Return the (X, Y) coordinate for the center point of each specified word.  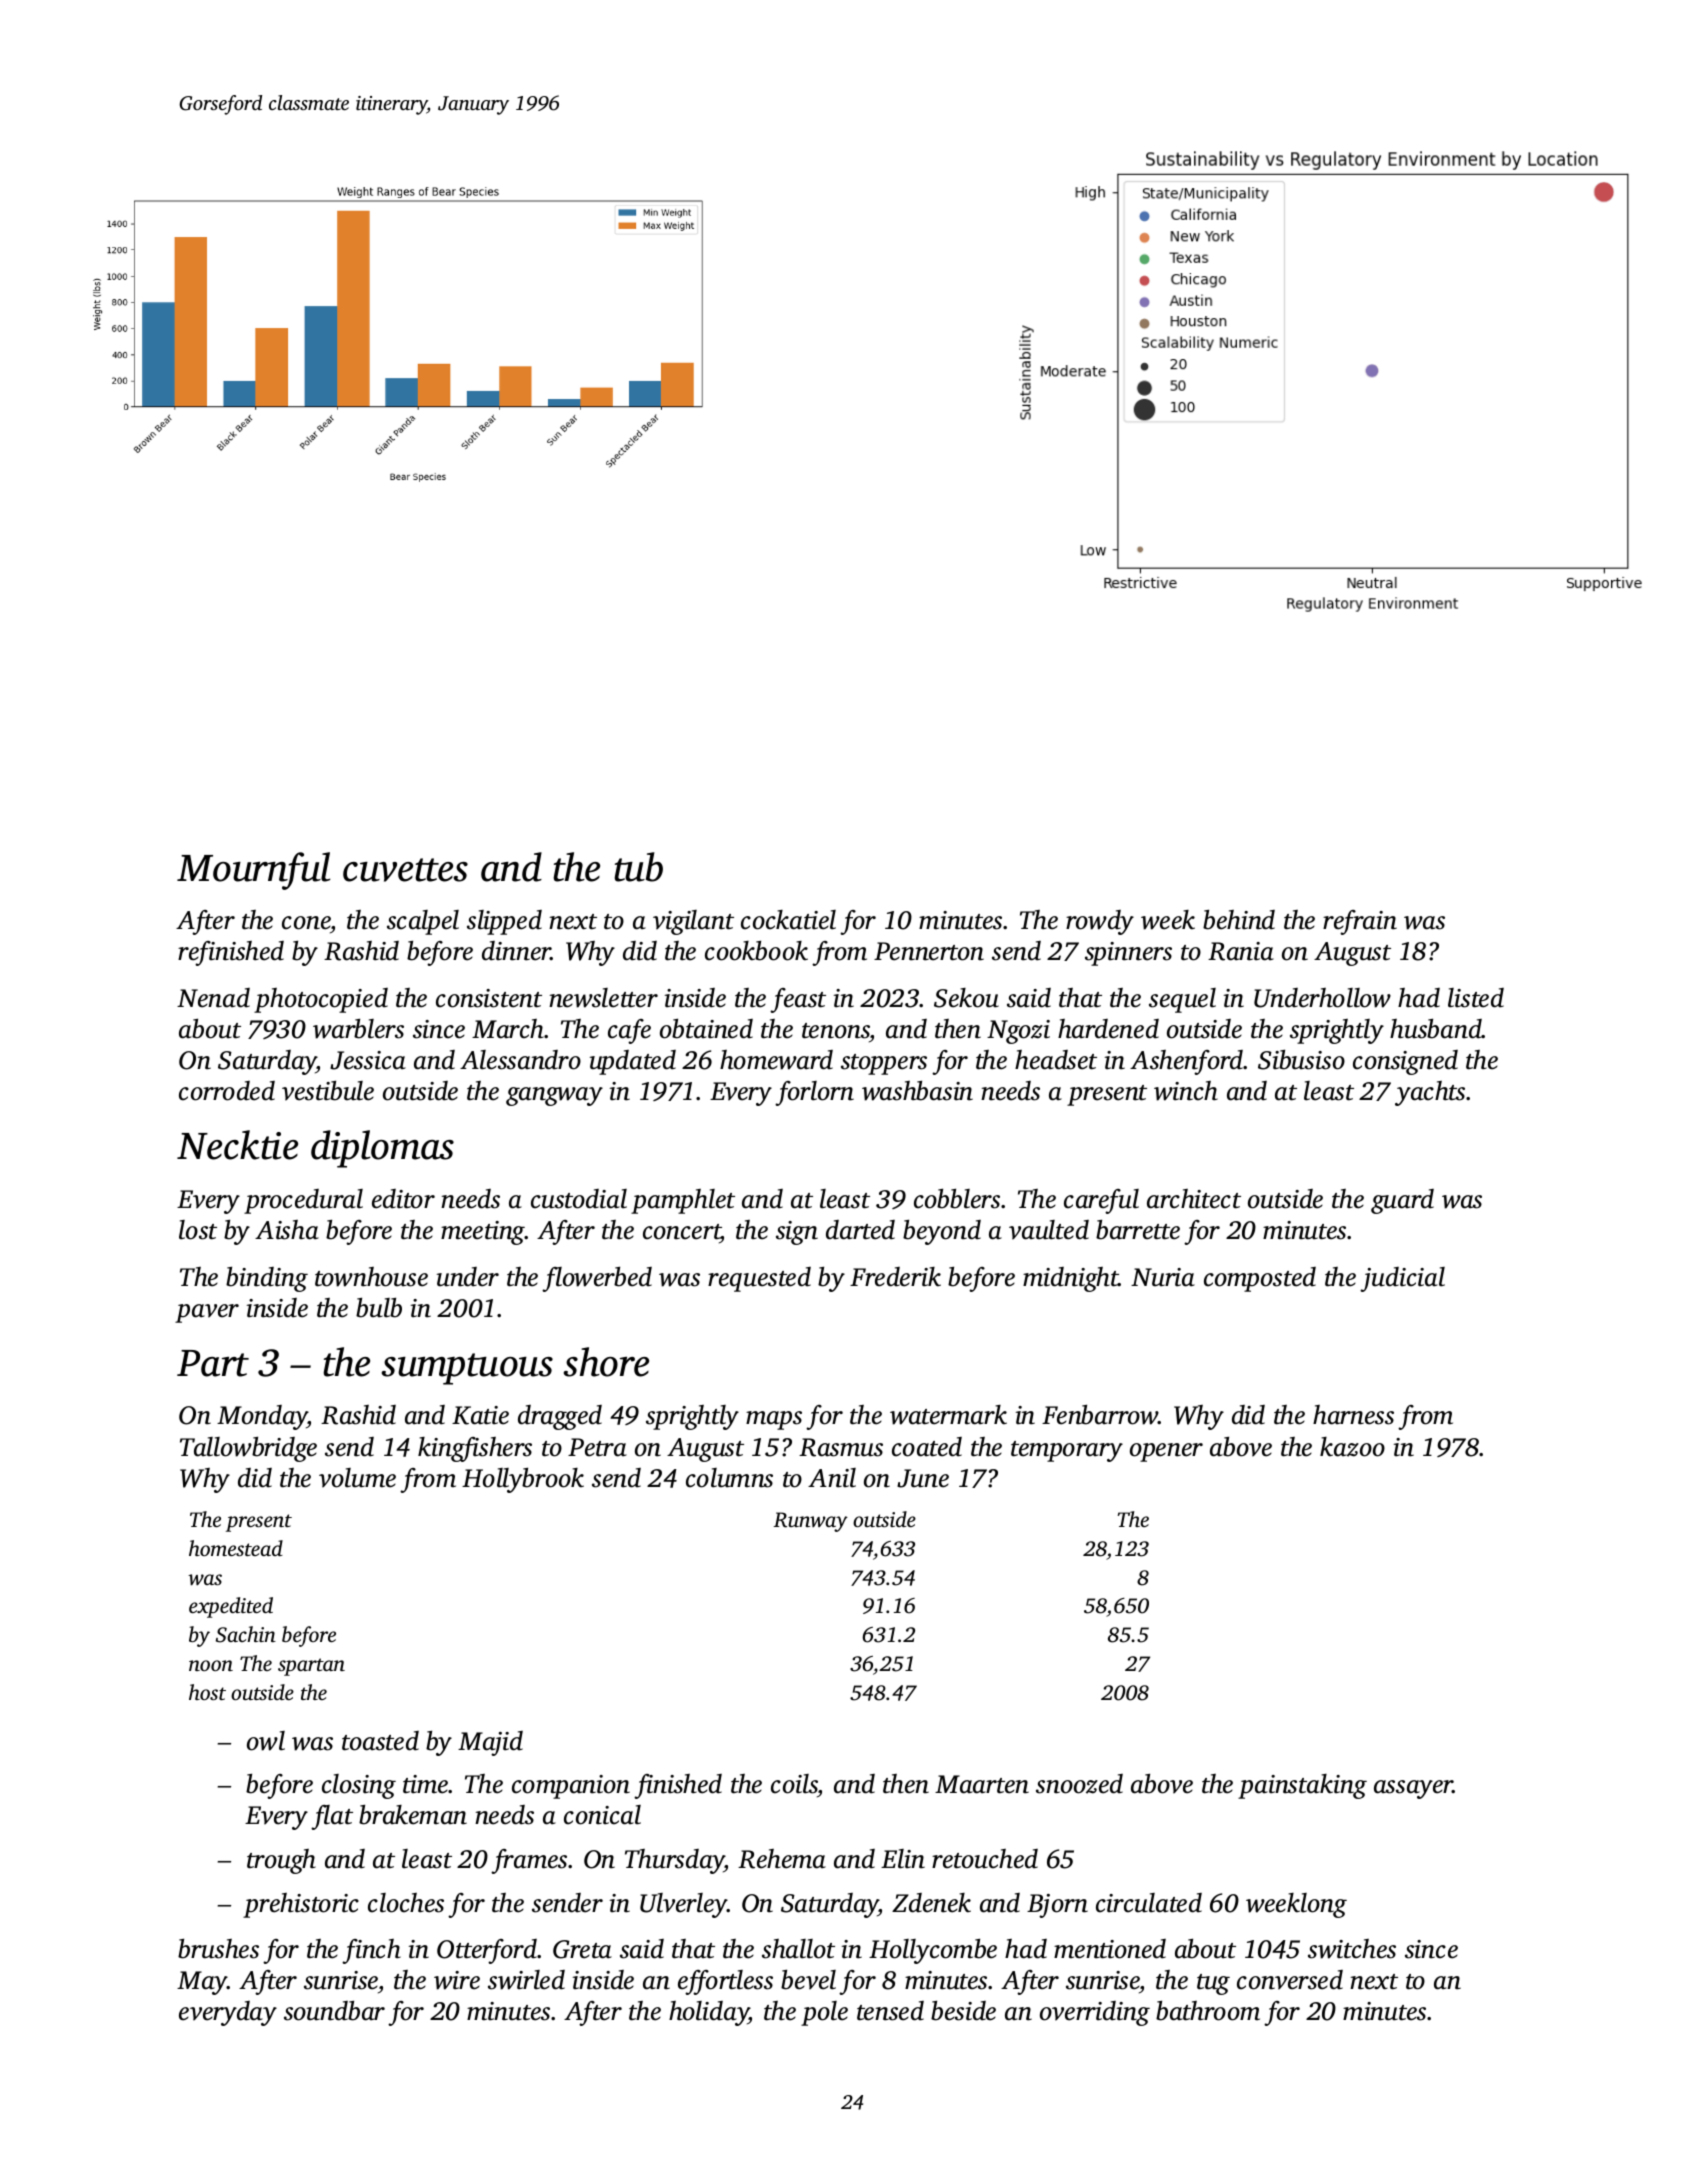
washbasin (917, 1091)
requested (759, 1279)
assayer (1413, 1789)
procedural (303, 1201)
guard (1402, 1201)
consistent (489, 998)
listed (1476, 998)
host (207, 1692)
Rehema (782, 1859)
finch (371, 1951)
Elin (903, 1859)
